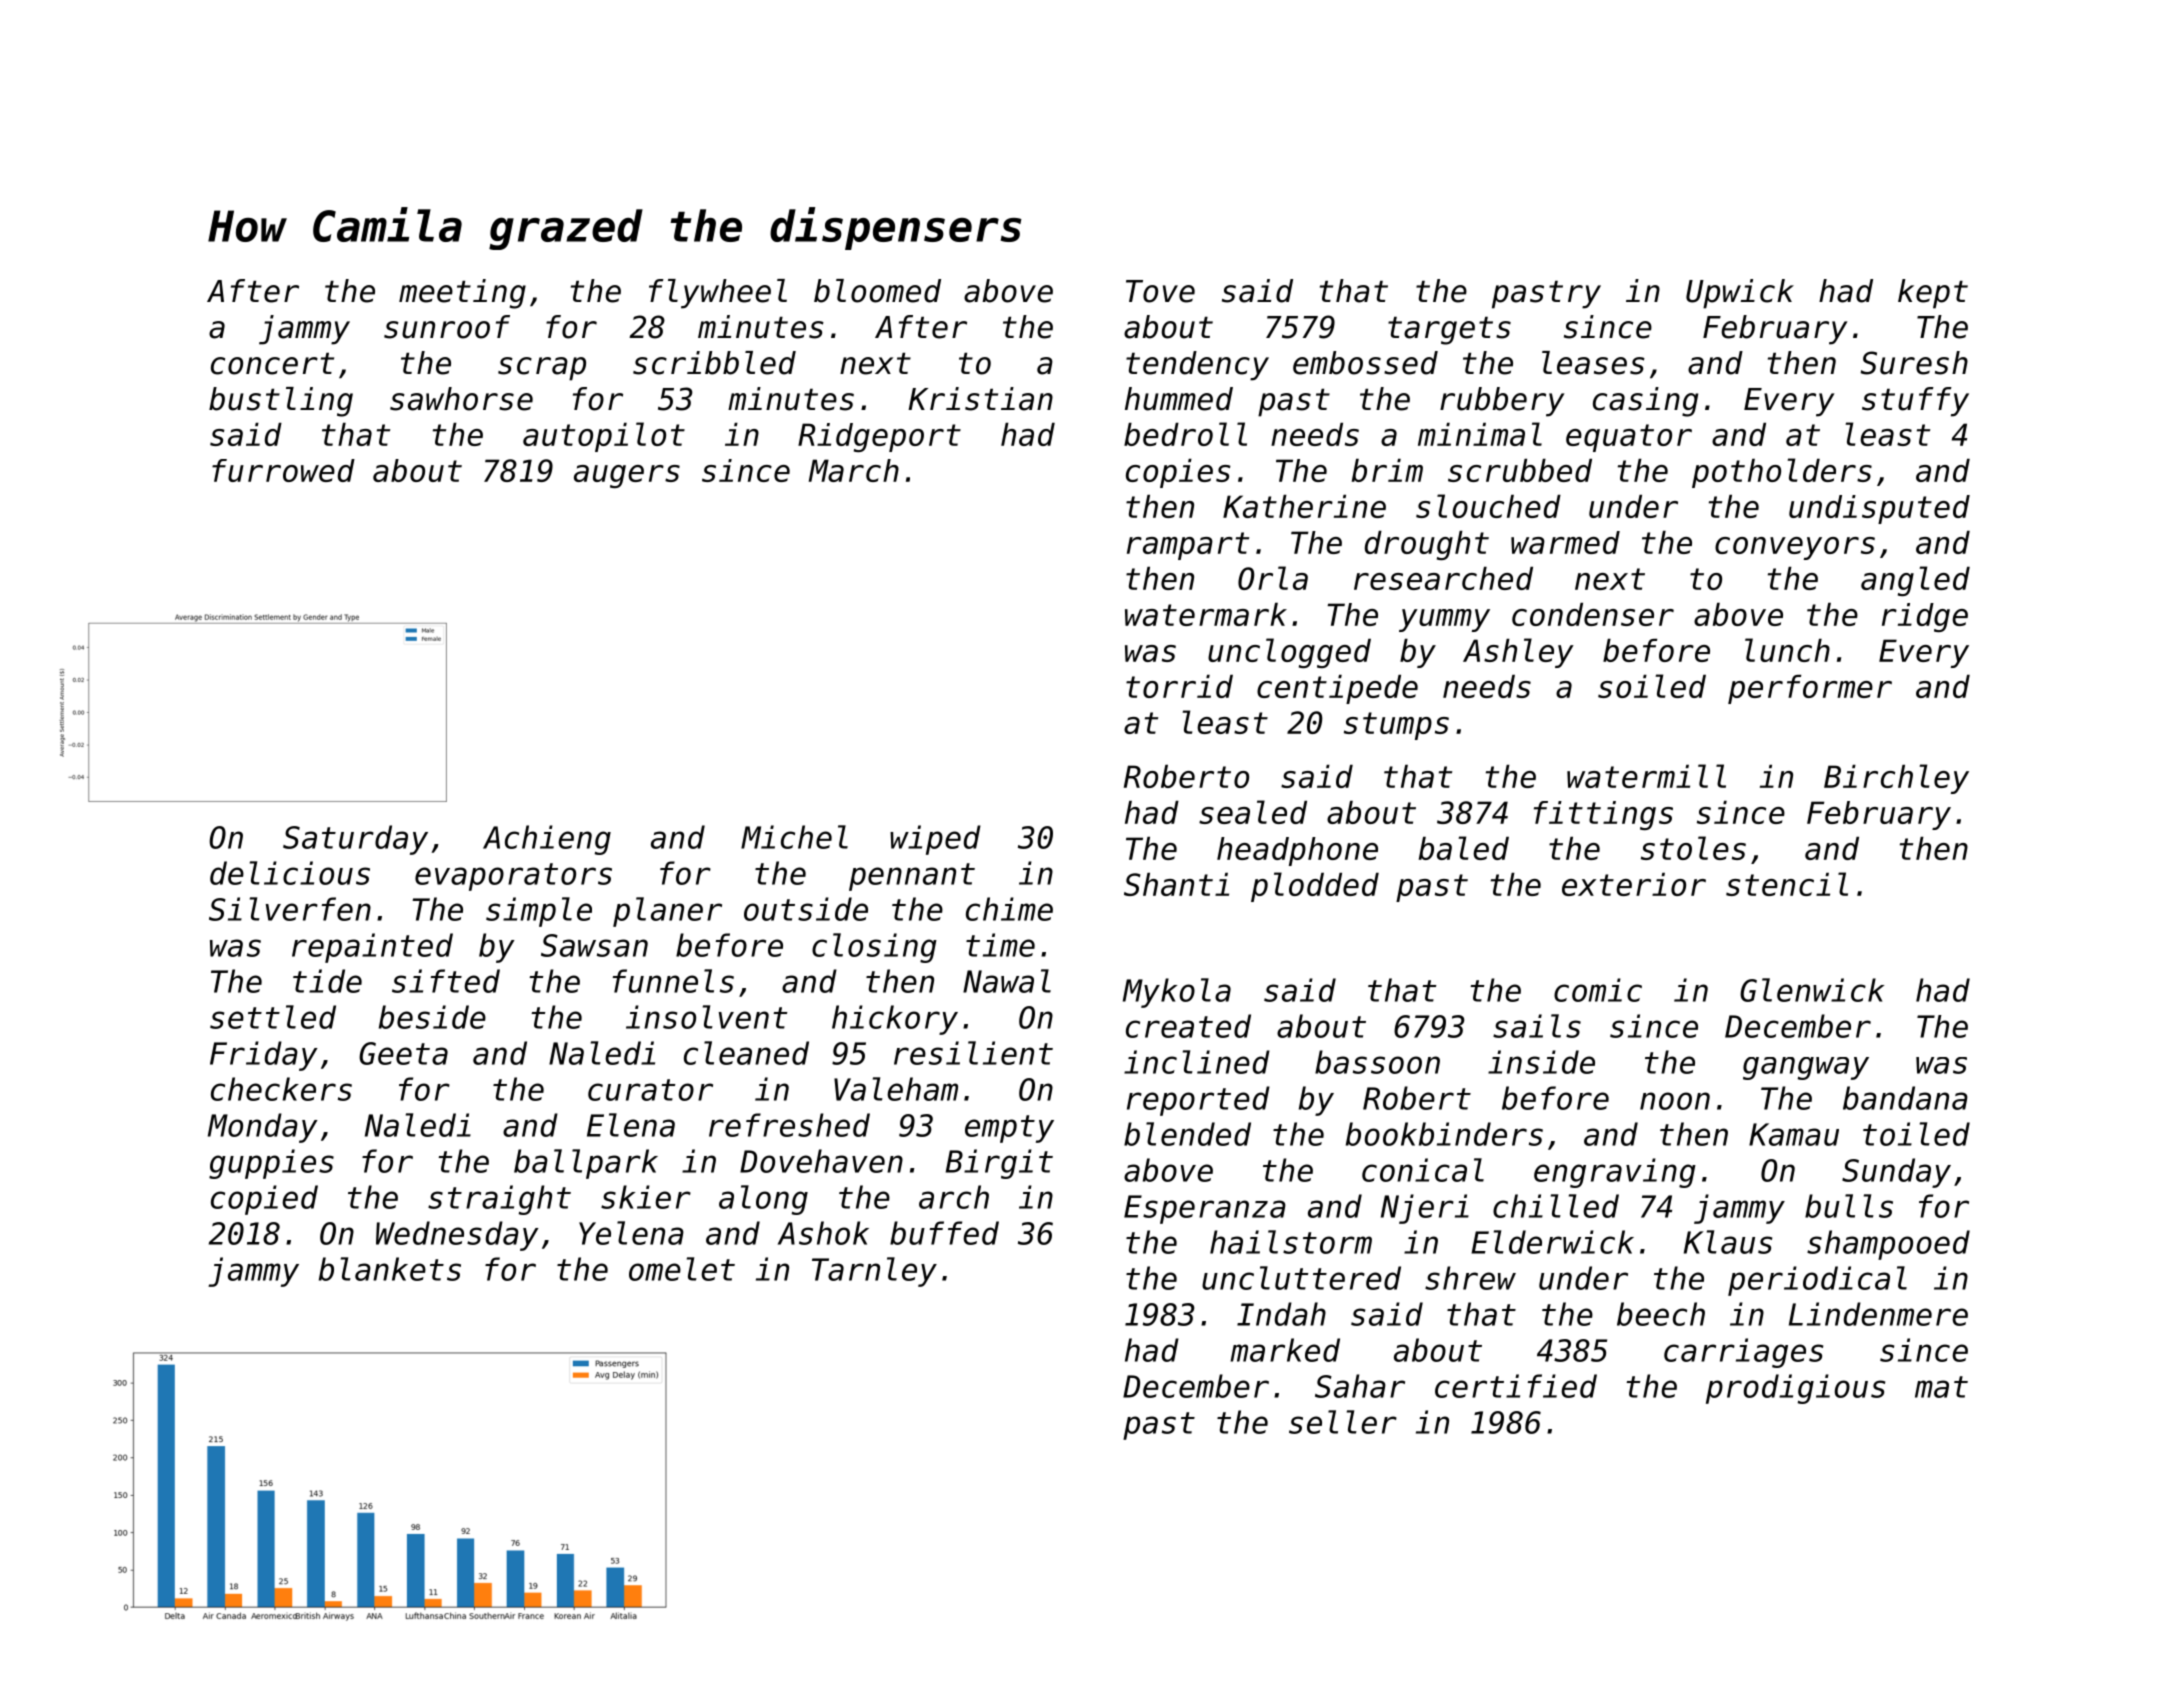  Describe the element at coordinates (944, 1233) in the page. I see `buffed` at that location.
